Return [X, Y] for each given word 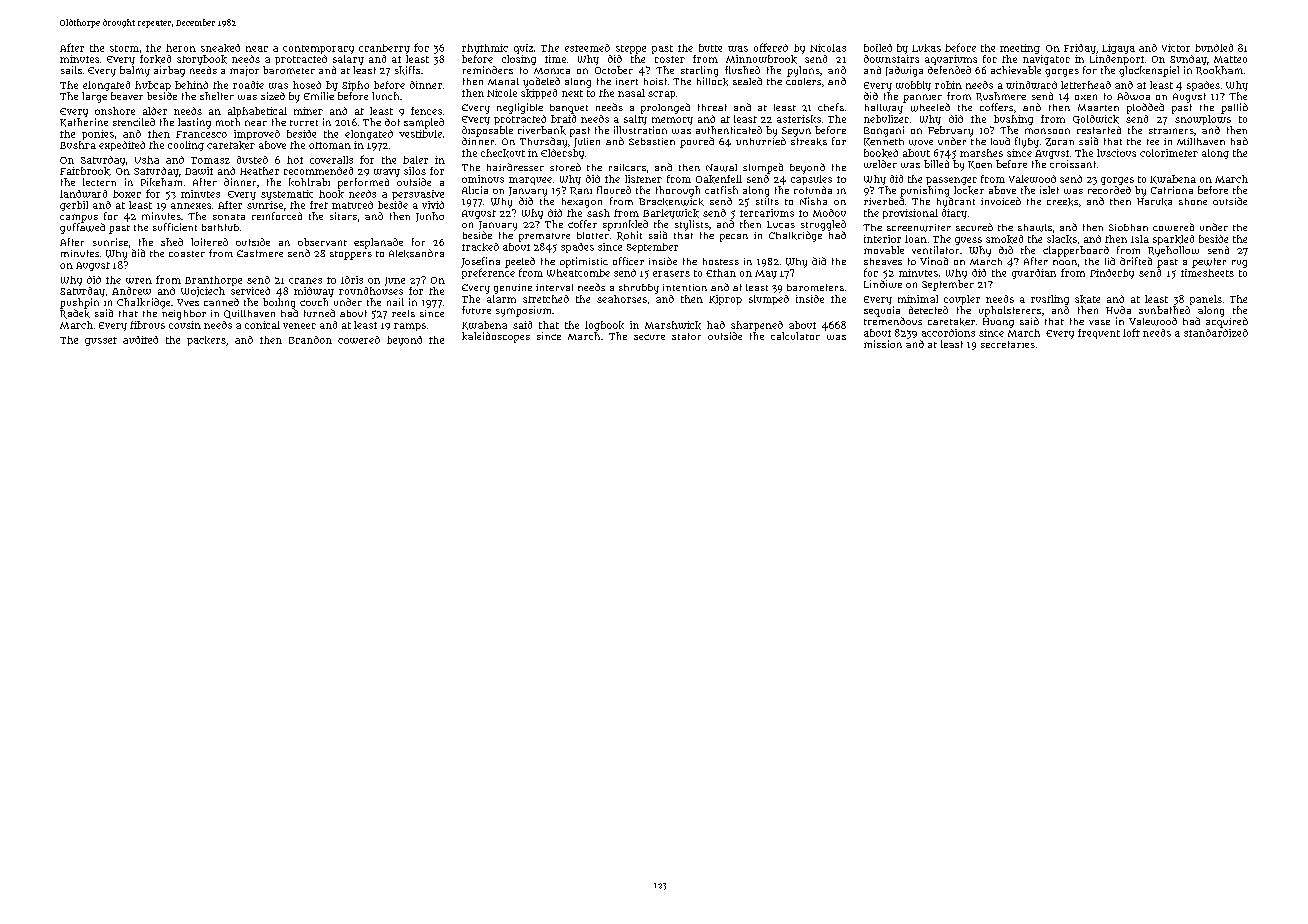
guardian [1034, 274]
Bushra [78, 145]
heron [181, 48]
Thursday [543, 142]
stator [686, 336]
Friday [1080, 49]
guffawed [82, 228]
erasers [671, 274]
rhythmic [485, 49]
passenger [951, 181]
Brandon [310, 340]
